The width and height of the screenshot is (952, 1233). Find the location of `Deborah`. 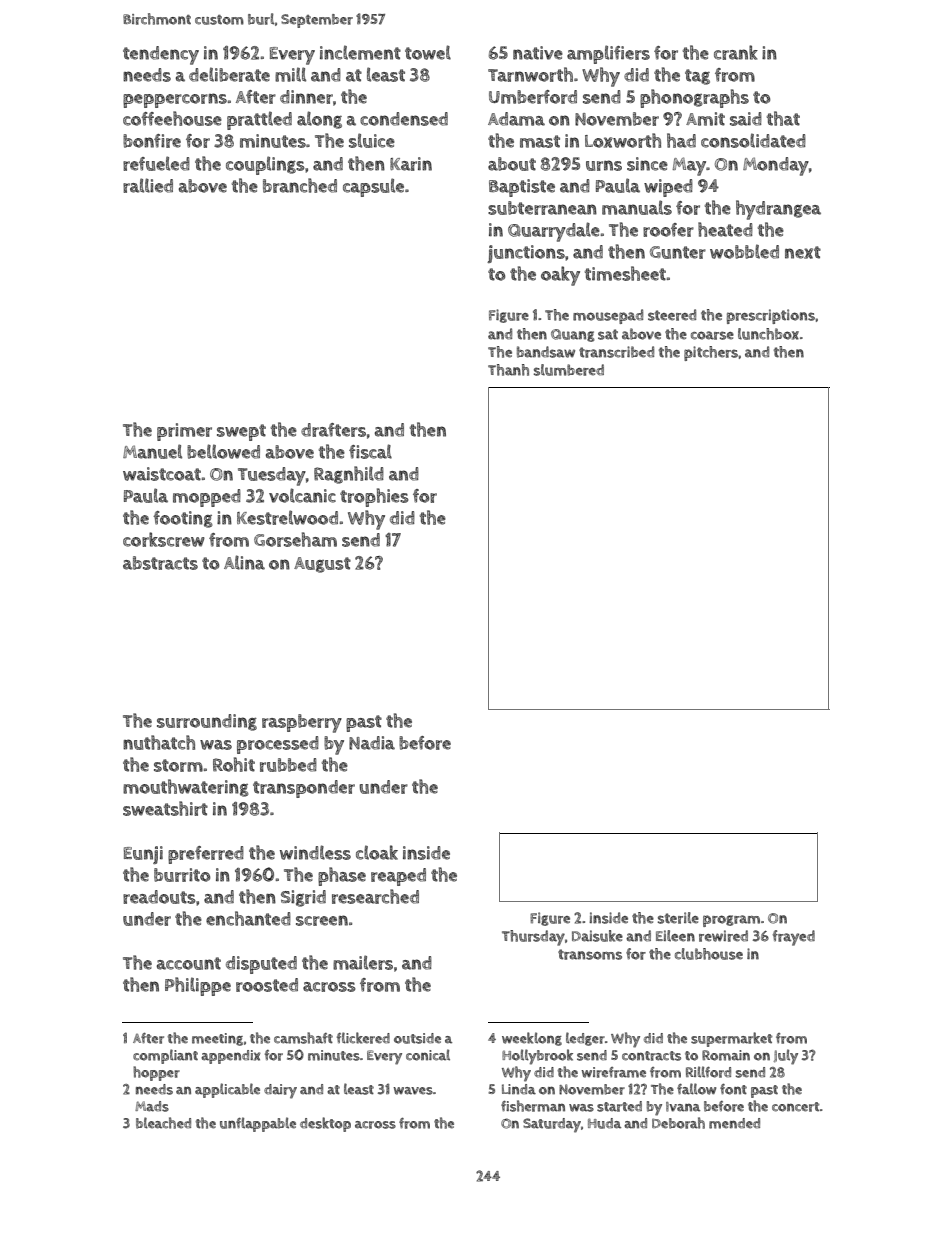

Deborah is located at coordinates (678, 1123).
